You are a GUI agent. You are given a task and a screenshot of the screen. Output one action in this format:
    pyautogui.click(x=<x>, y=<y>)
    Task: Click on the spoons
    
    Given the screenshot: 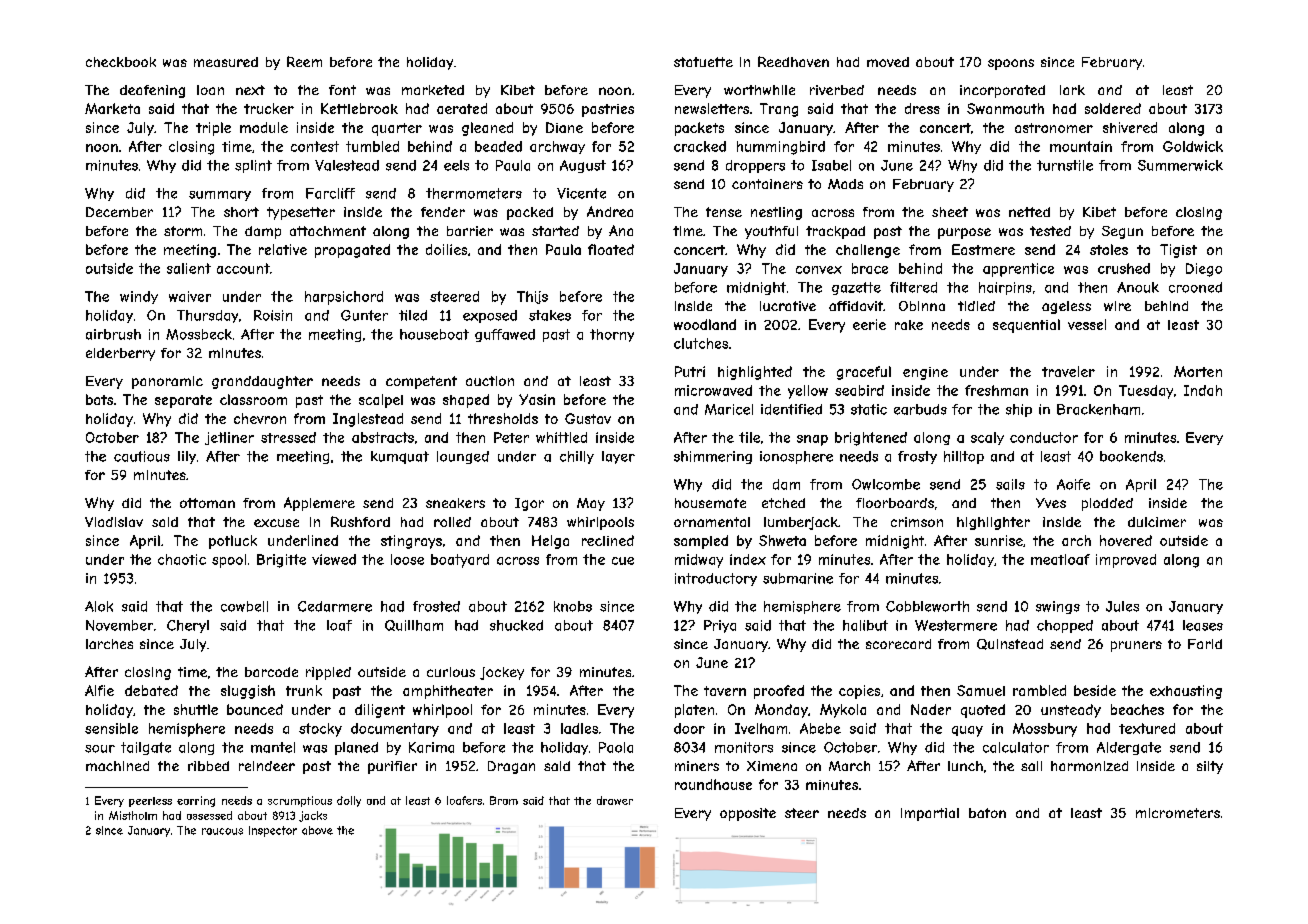 What is the action you would take?
    pyautogui.click(x=1011, y=64)
